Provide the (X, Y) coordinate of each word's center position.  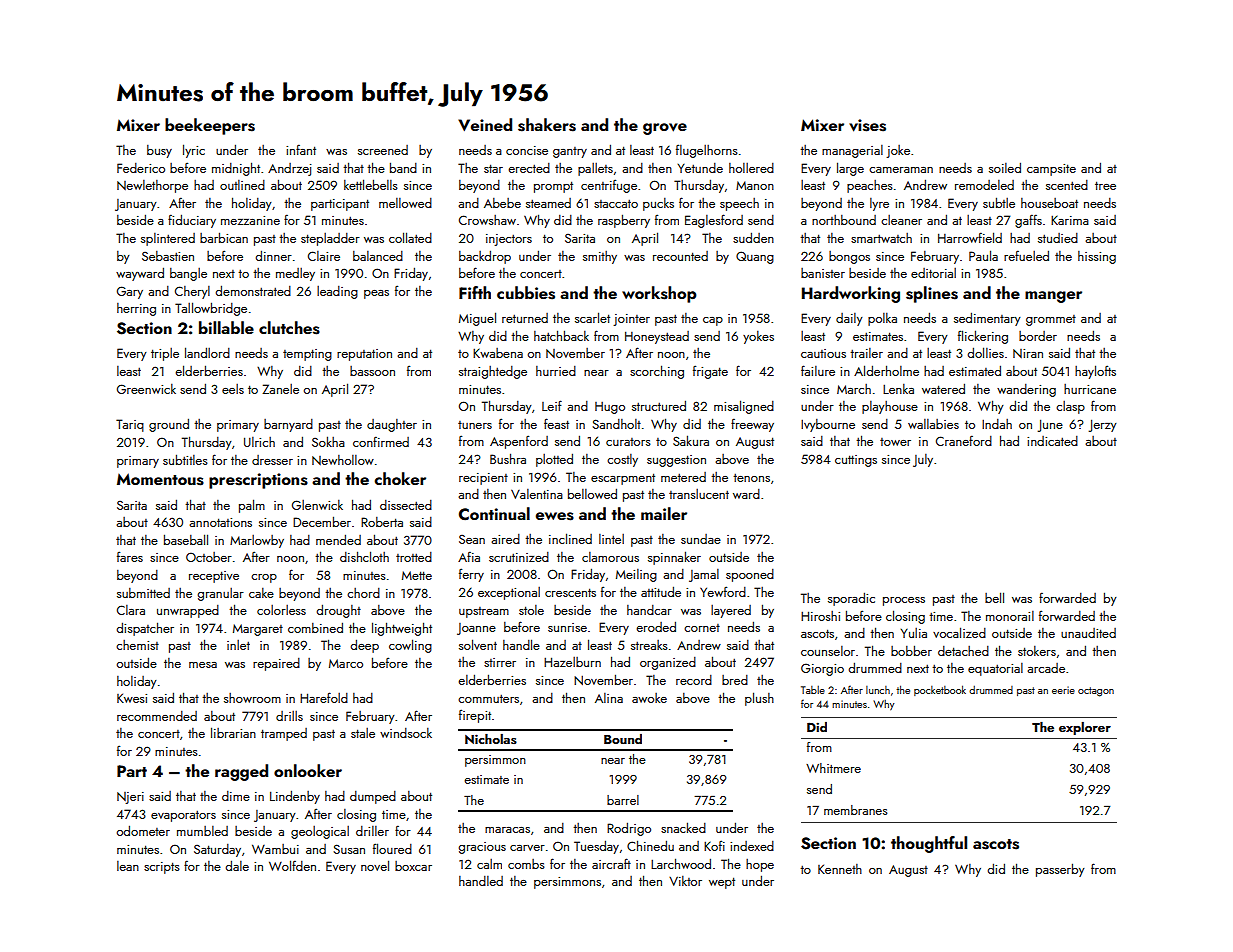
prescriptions (258, 481)
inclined (570, 538)
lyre (879, 204)
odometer (143, 830)
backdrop (485, 257)
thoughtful (929, 844)
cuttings (856, 461)
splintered (168, 239)
